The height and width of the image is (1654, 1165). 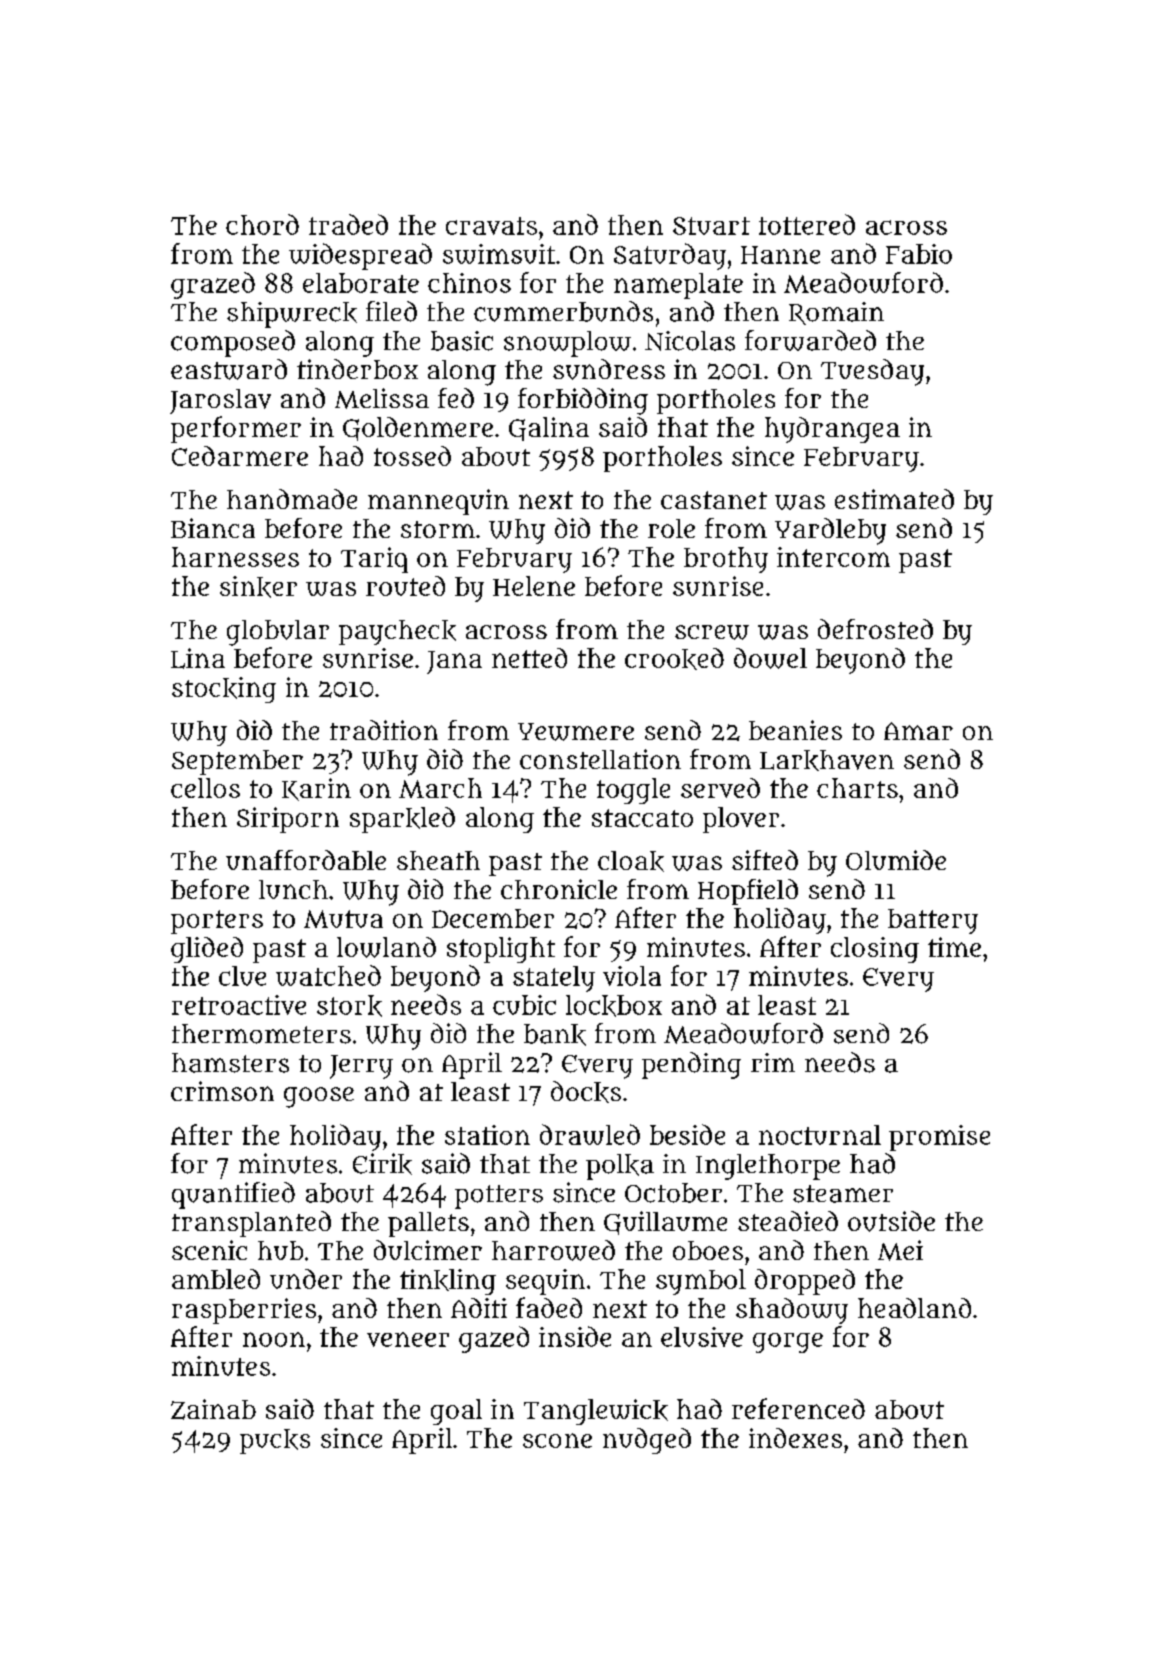 What do you see at coordinates (642, 818) in the image?
I see `staccato` at bounding box center [642, 818].
